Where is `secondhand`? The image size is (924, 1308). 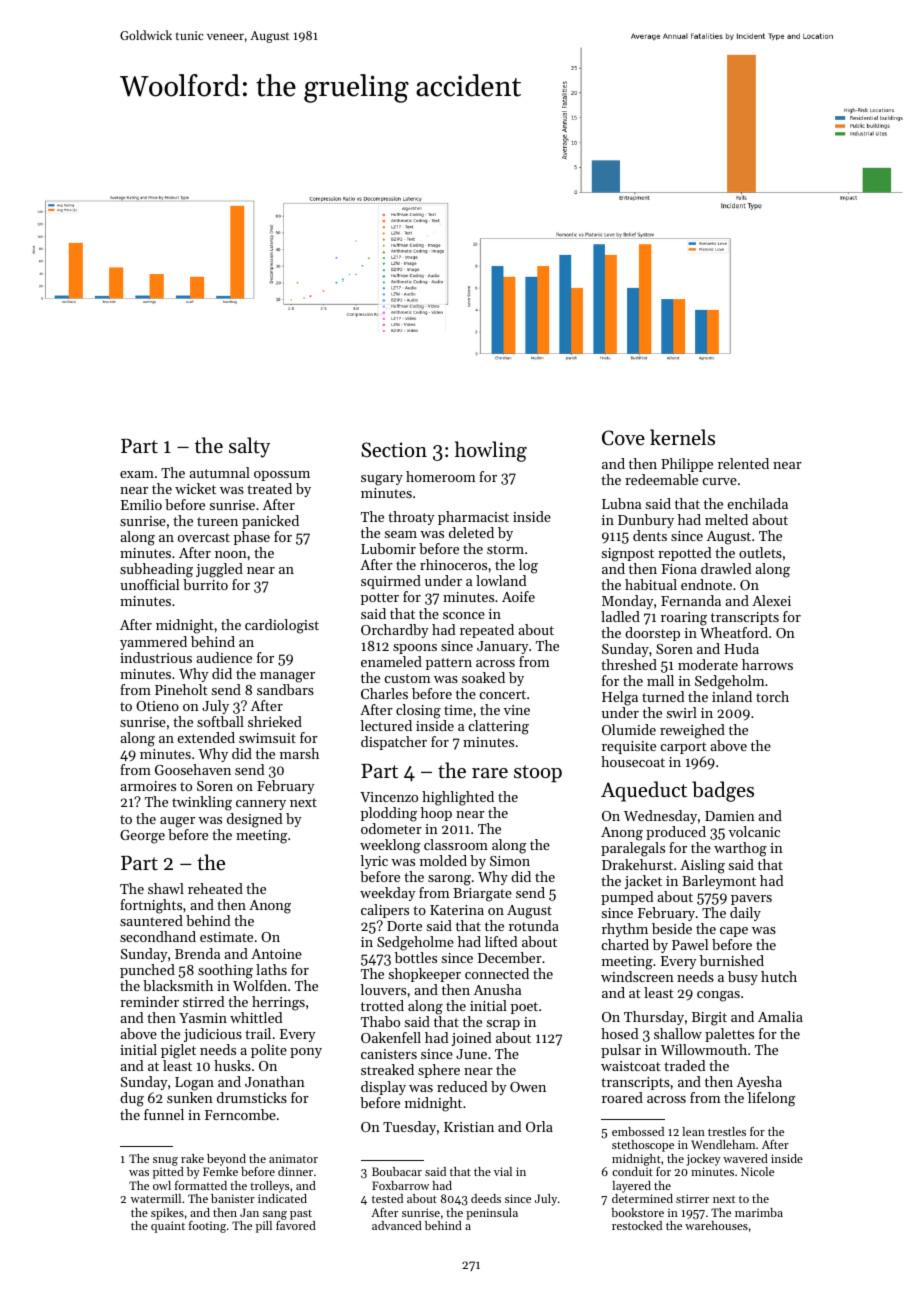 secondhand is located at coordinates (158, 936).
